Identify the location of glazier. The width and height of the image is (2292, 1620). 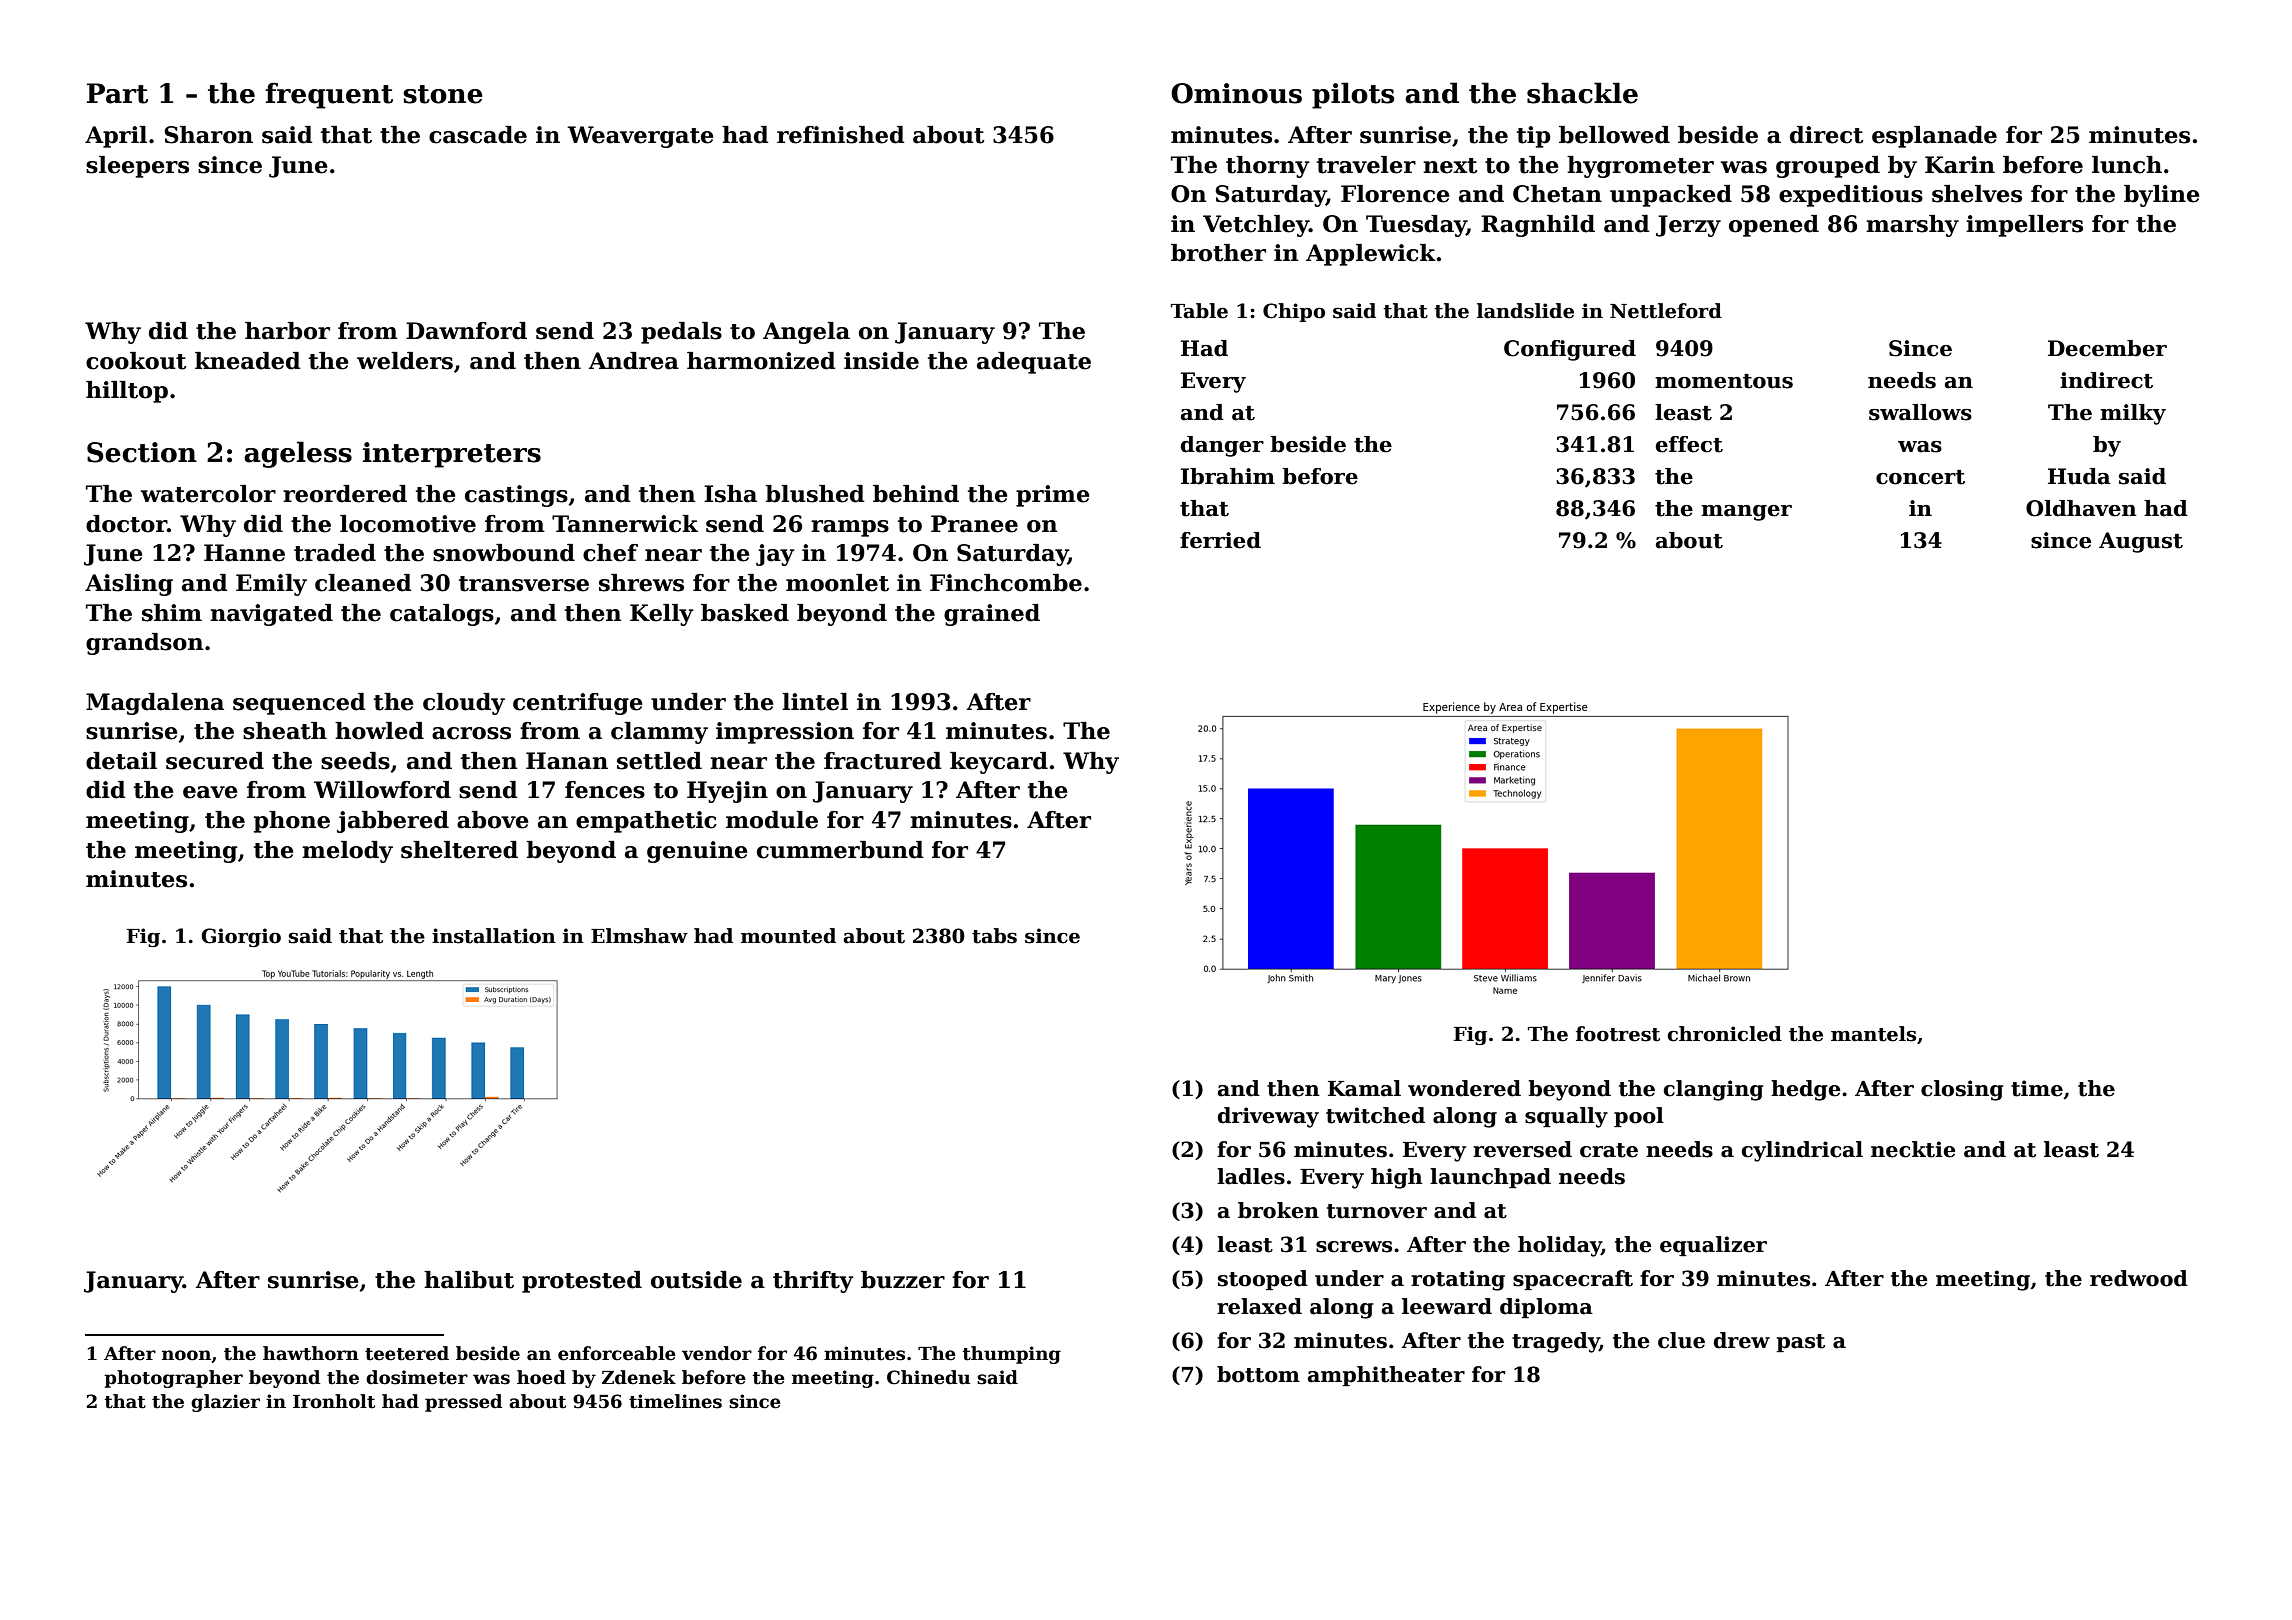
(225, 1403).
